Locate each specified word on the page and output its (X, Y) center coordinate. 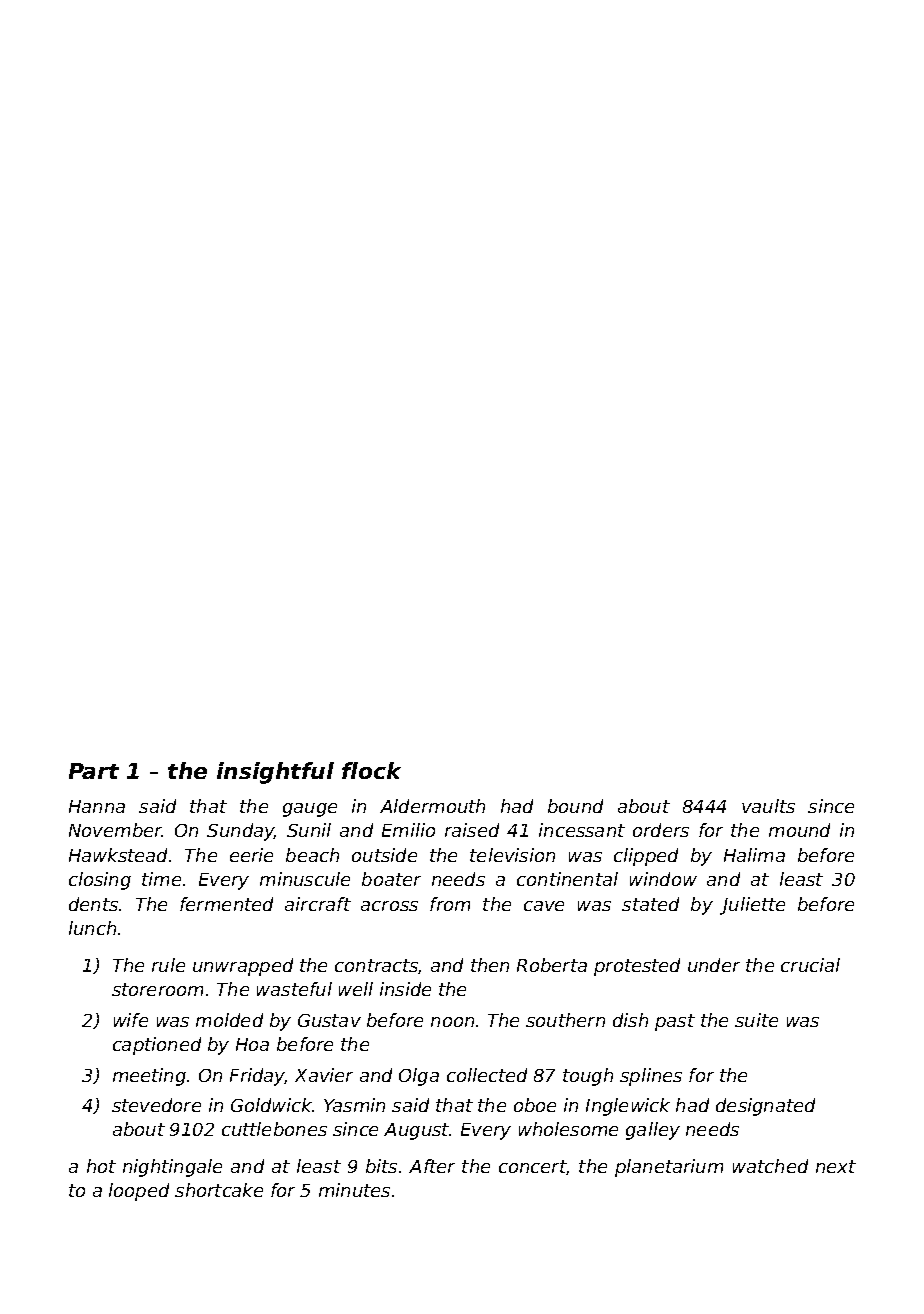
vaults (768, 806)
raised (472, 830)
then (490, 965)
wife (131, 1020)
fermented (226, 904)
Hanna (97, 806)
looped (139, 1192)
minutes (354, 1190)
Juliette (752, 906)
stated (650, 904)
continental (567, 879)
